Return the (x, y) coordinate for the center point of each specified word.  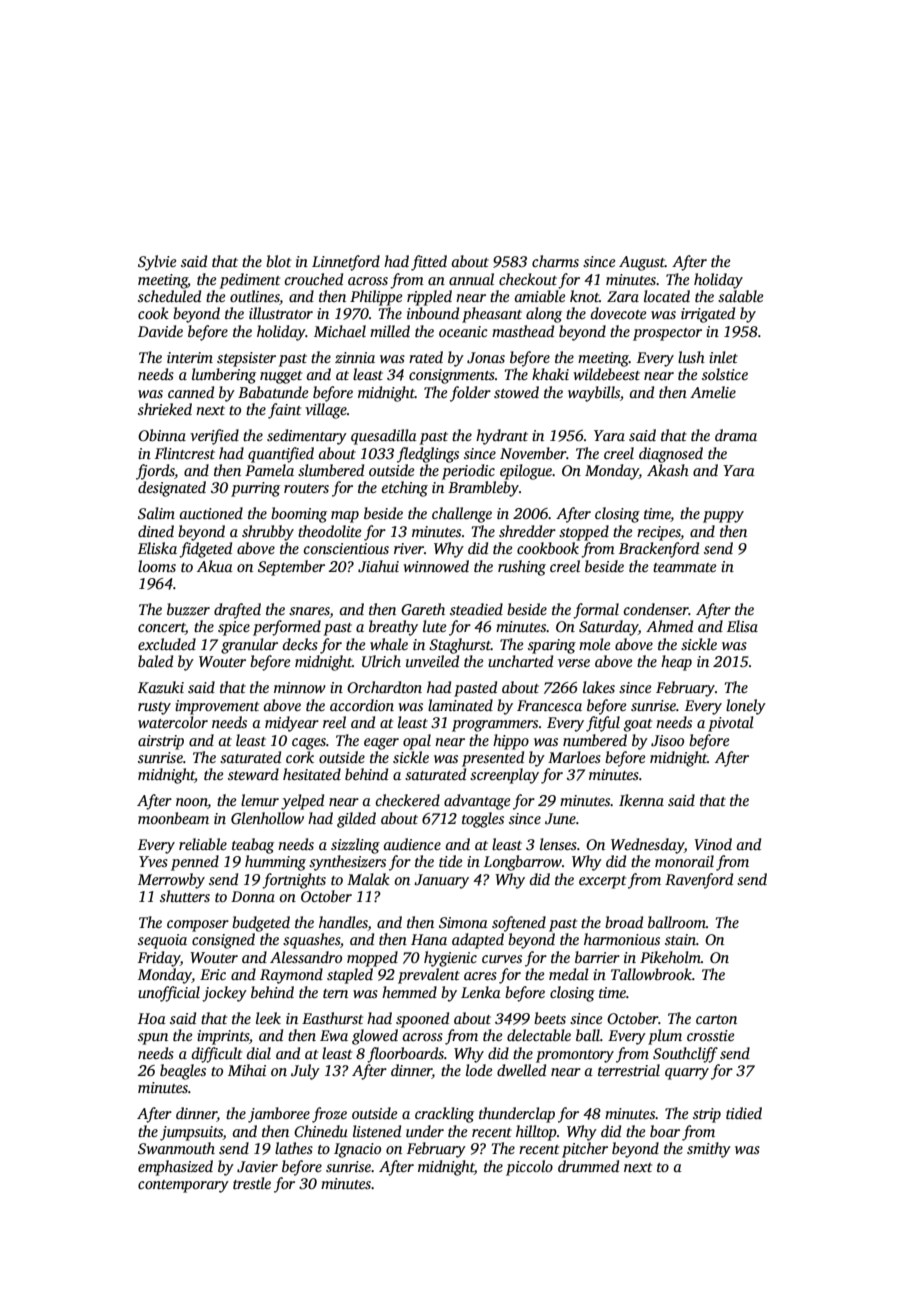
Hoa (152, 1018)
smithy (709, 1150)
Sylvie (157, 263)
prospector (667, 334)
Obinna (162, 435)
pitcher (585, 1150)
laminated (460, 705)
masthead (523, 331)
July (305, 1072)
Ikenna (641, 800)
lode (479, 1070)
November (533, 453)
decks (300, 644)
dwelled (521, 1070)
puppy (723, 517)
